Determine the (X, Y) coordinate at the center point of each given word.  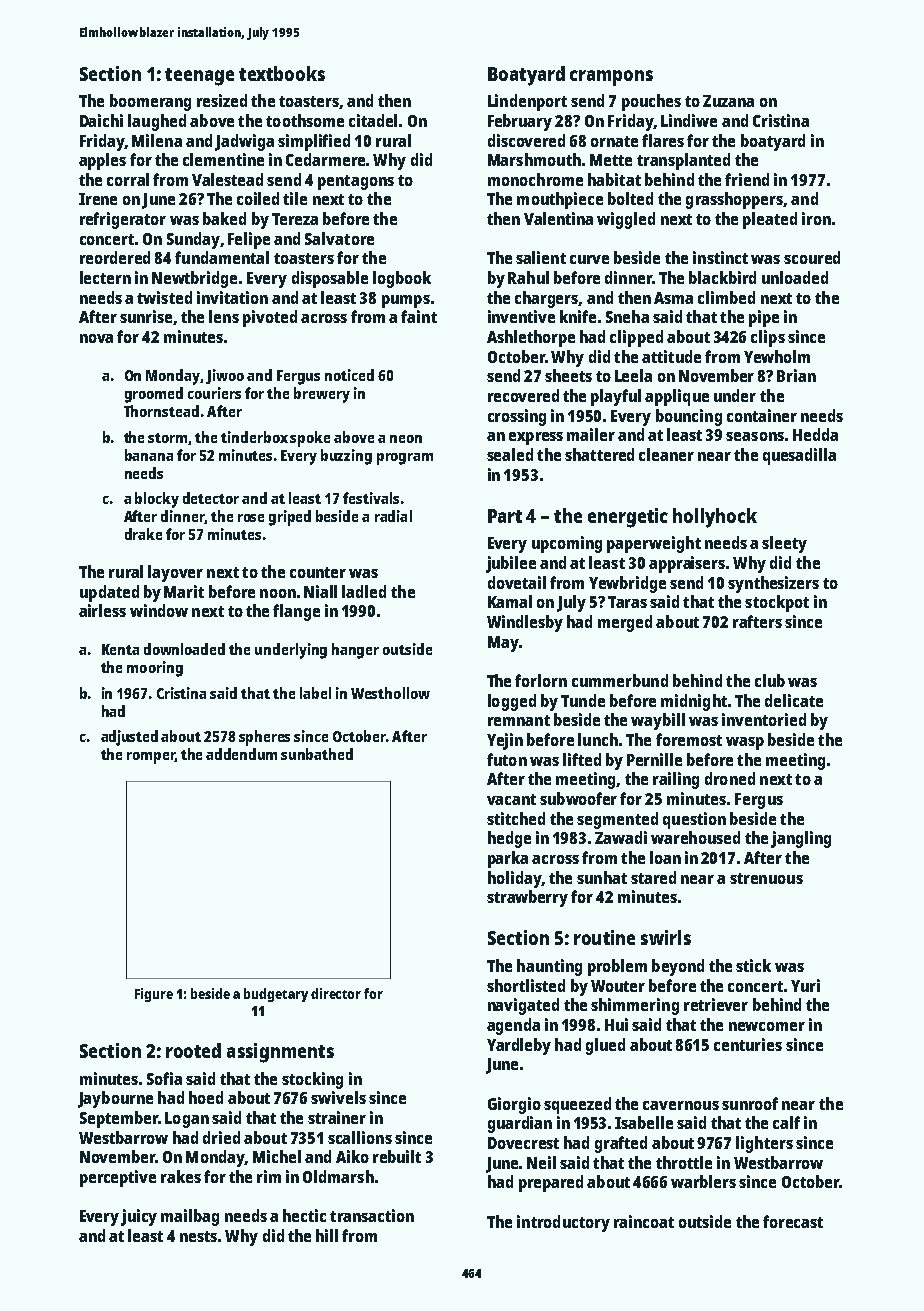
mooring (155, 669)
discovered (526, 140)
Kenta (120, 649)
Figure (154, 995)
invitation (232, 297)
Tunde (583, 700)
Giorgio (514, 1105)
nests (198, 1236)
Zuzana (728, 101)
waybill (658, 721)
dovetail (517, 582)
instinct (720, 257)
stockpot (777, 603)
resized (222, 100)
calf (786, 1122)
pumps (406, 301)
